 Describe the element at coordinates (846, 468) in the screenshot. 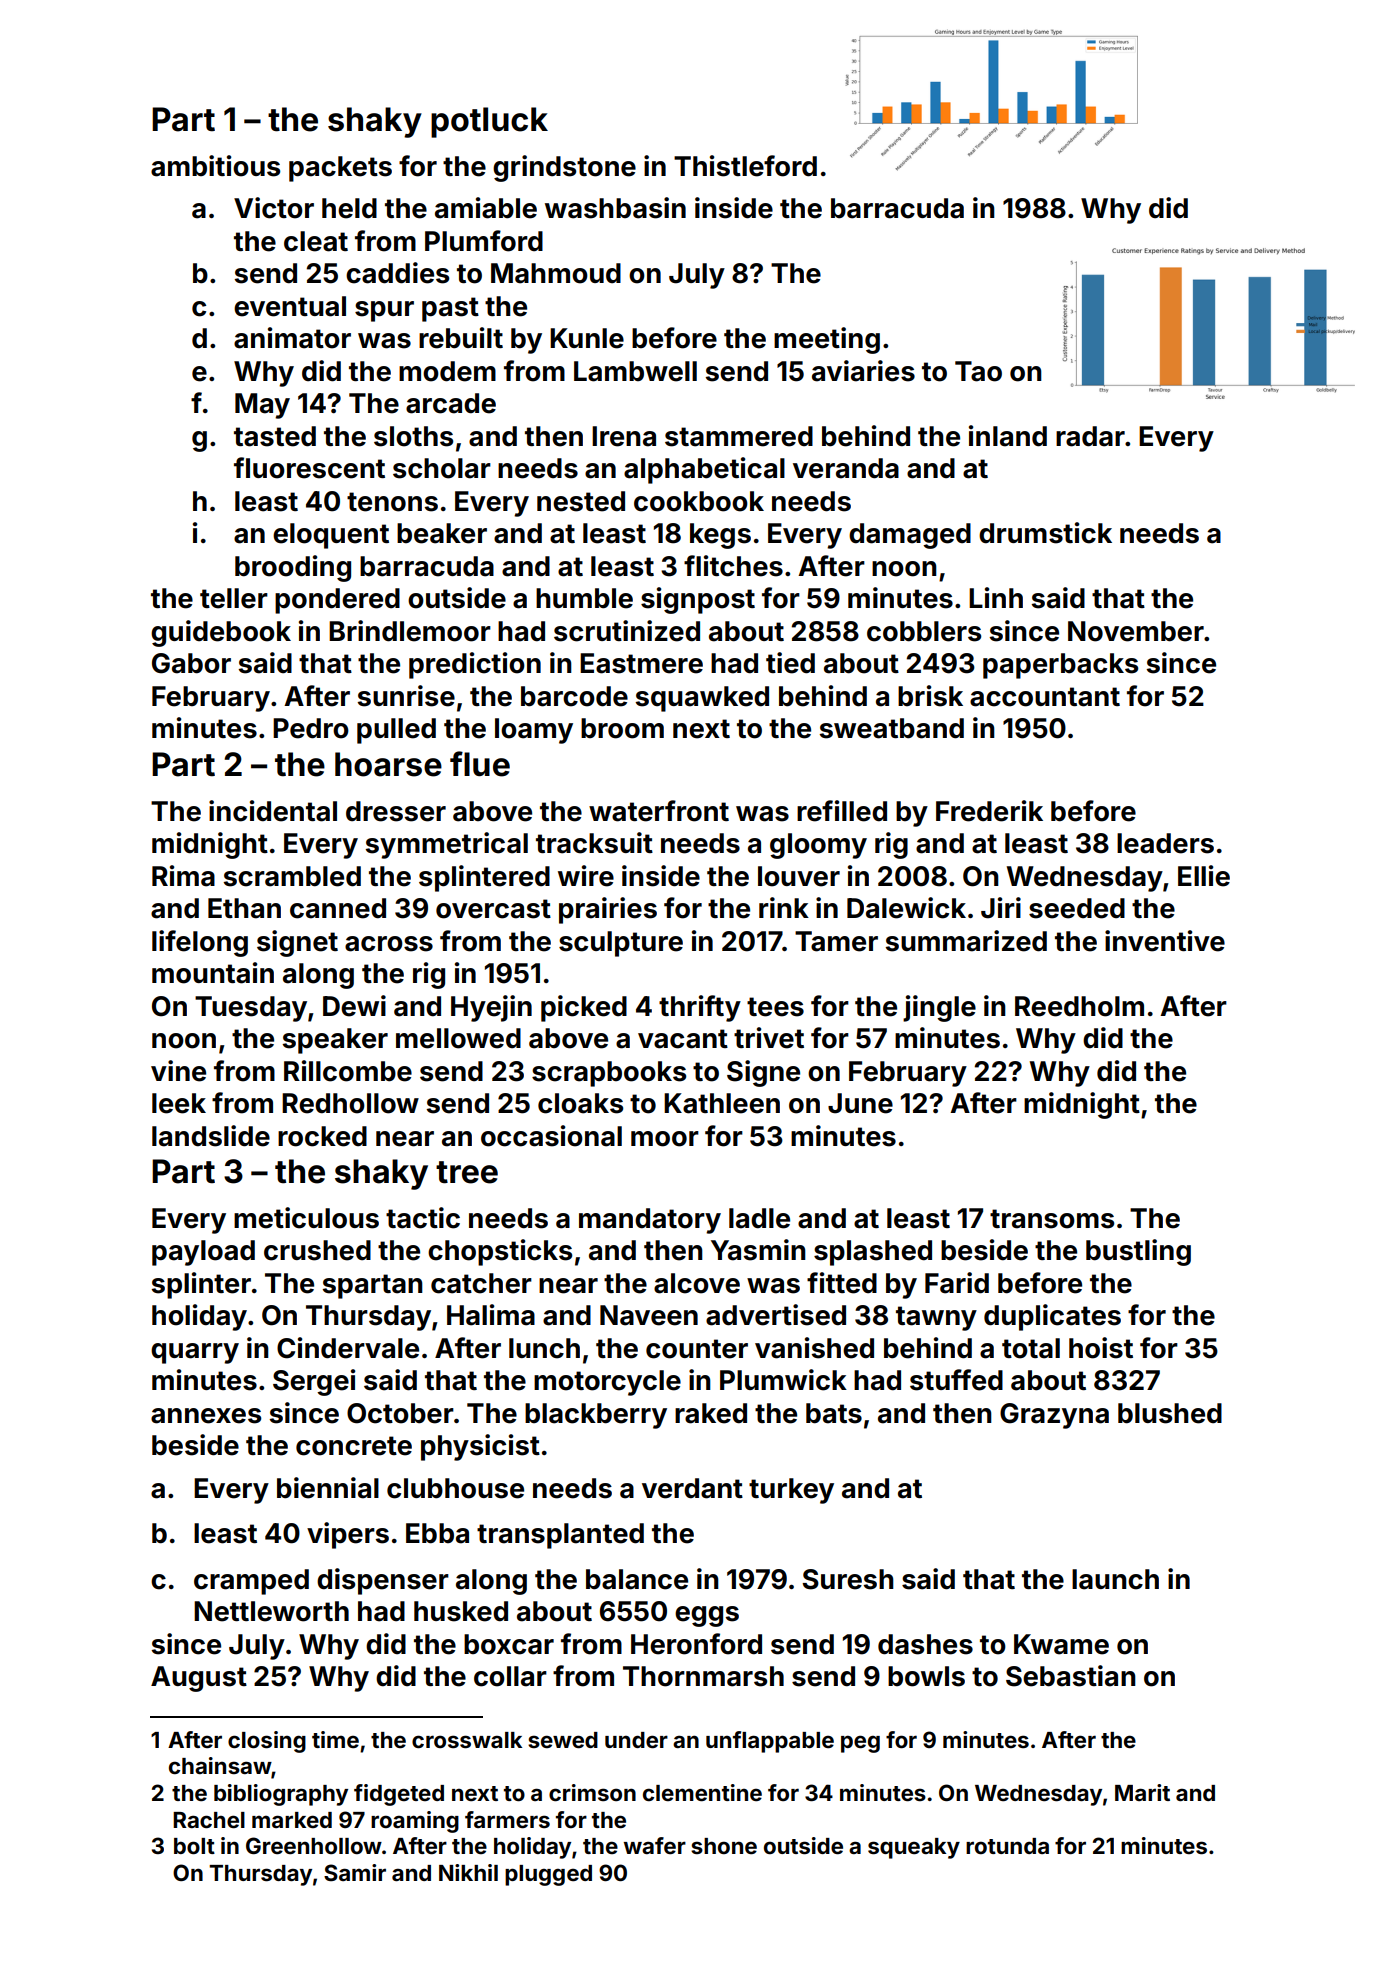

I see `veranda` at that location.
